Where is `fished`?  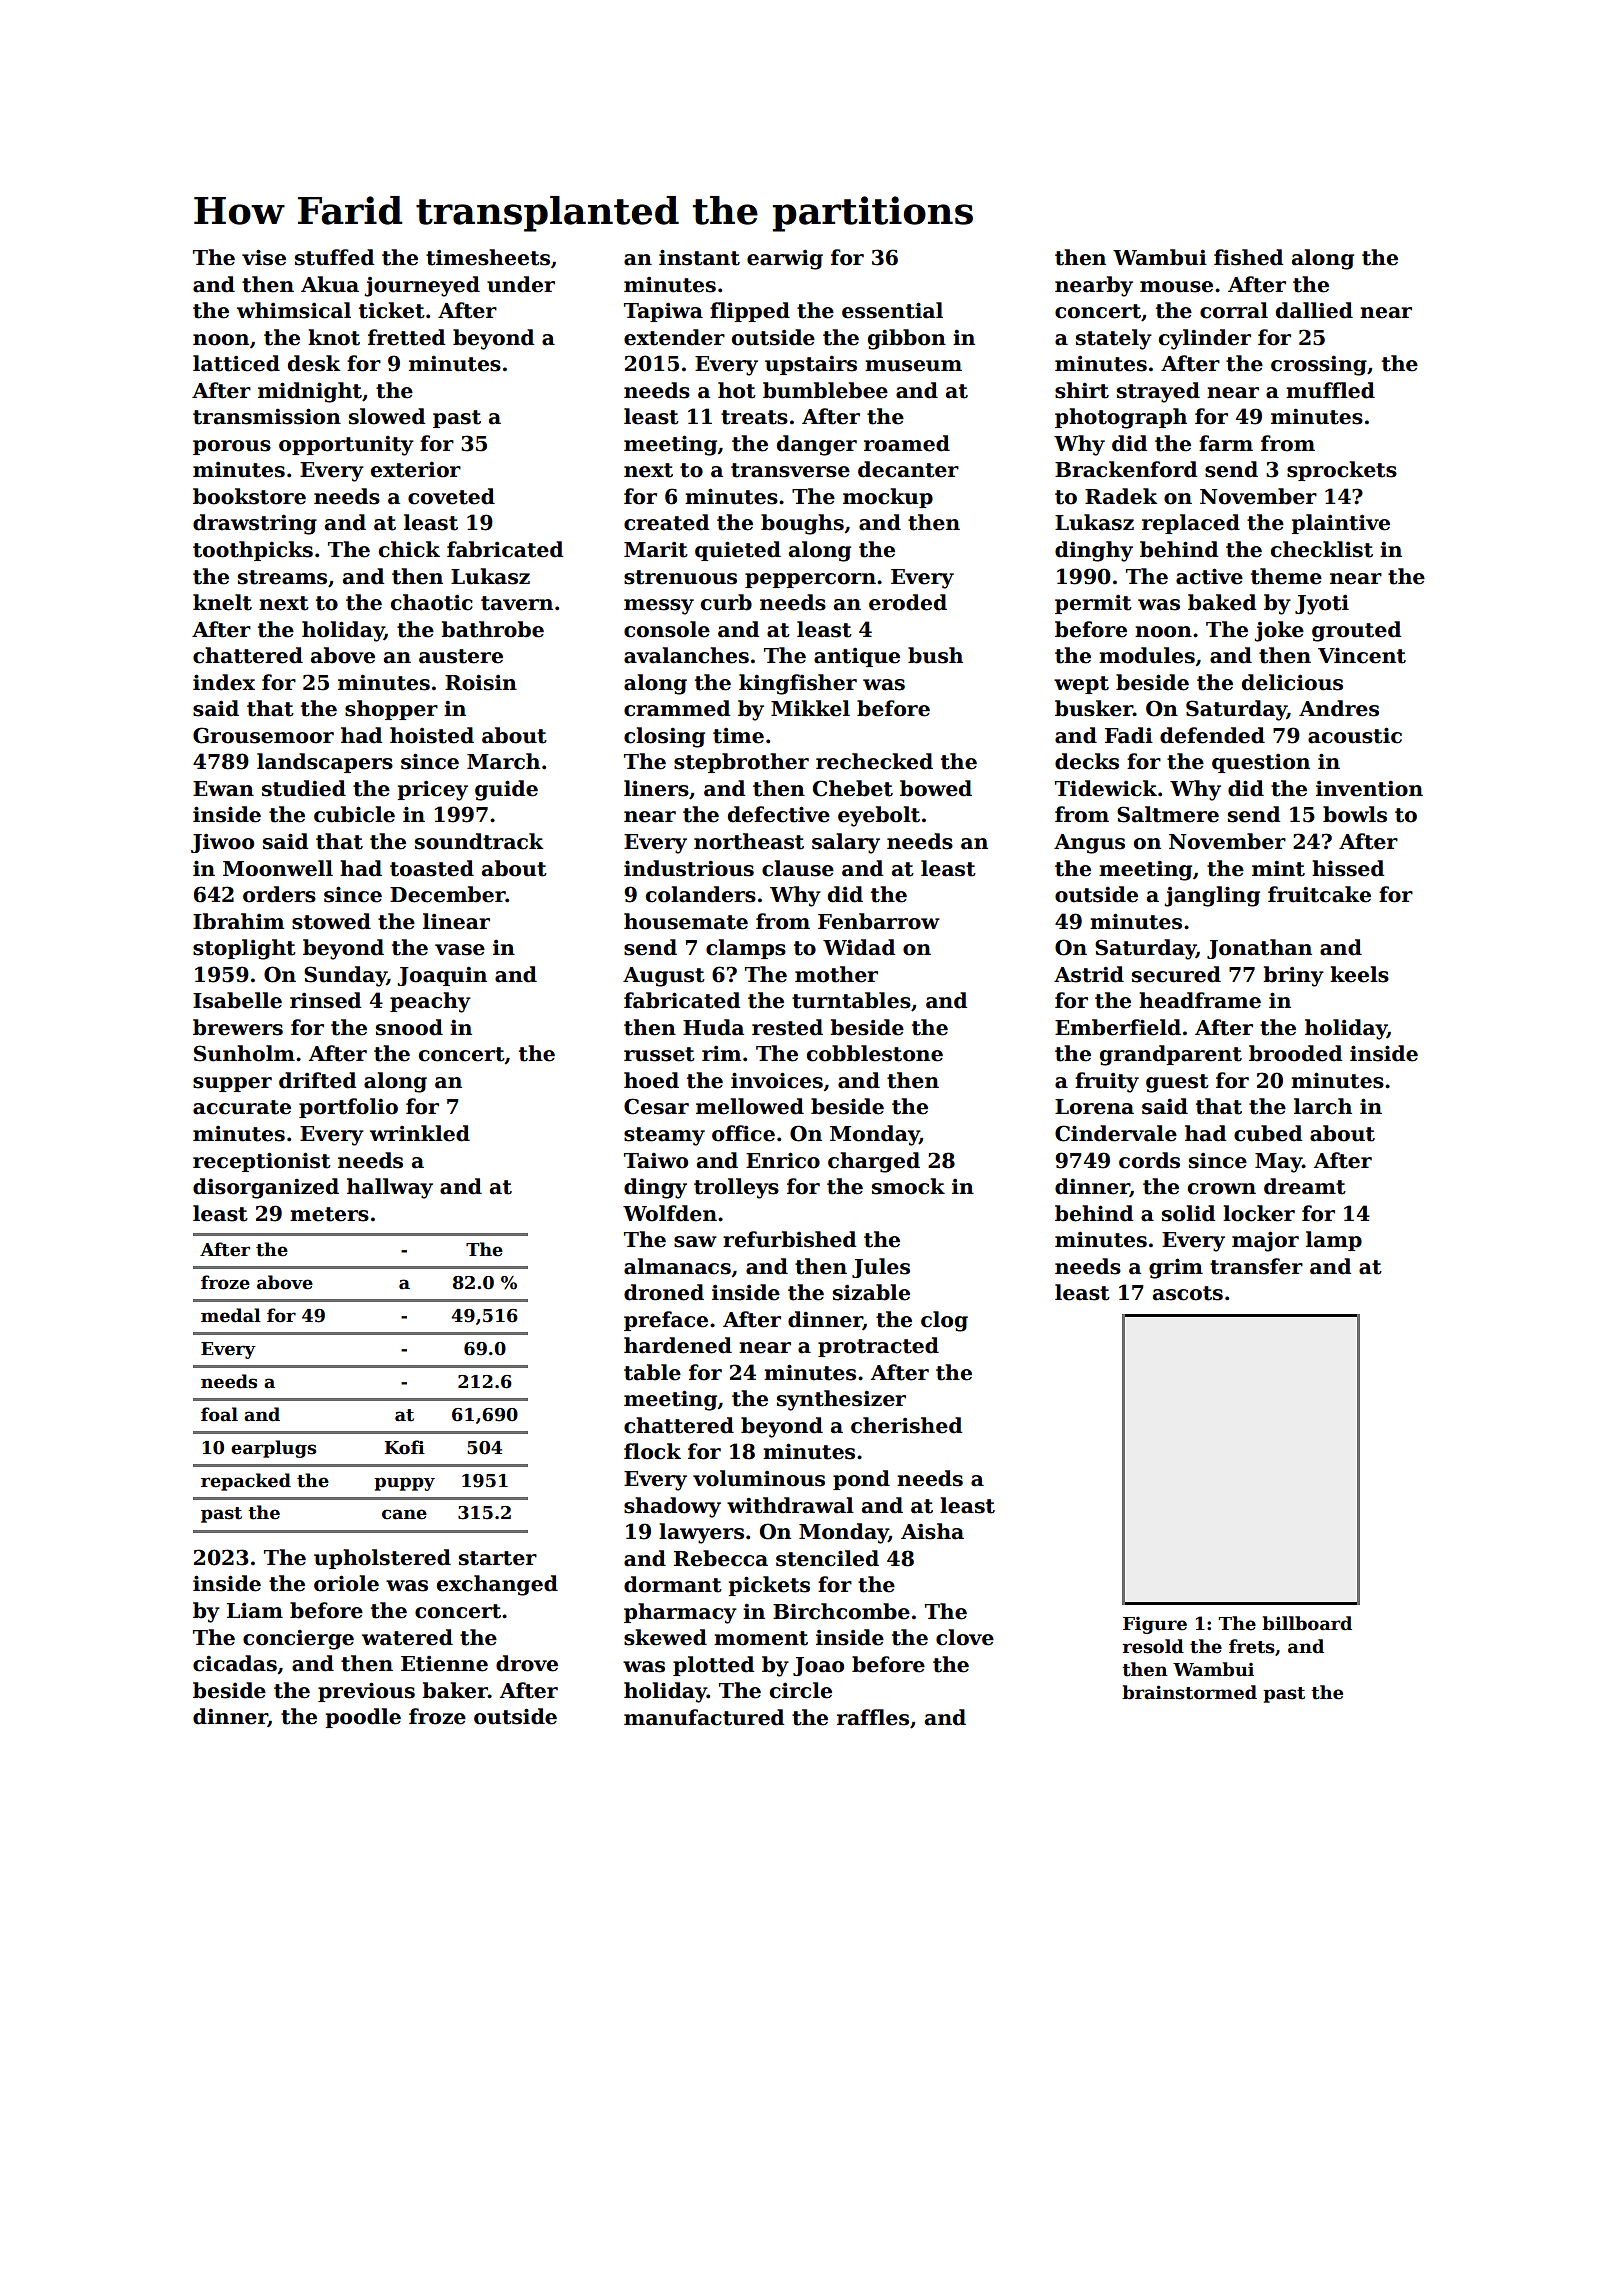
fished is located at coordinates (1248, 257).
